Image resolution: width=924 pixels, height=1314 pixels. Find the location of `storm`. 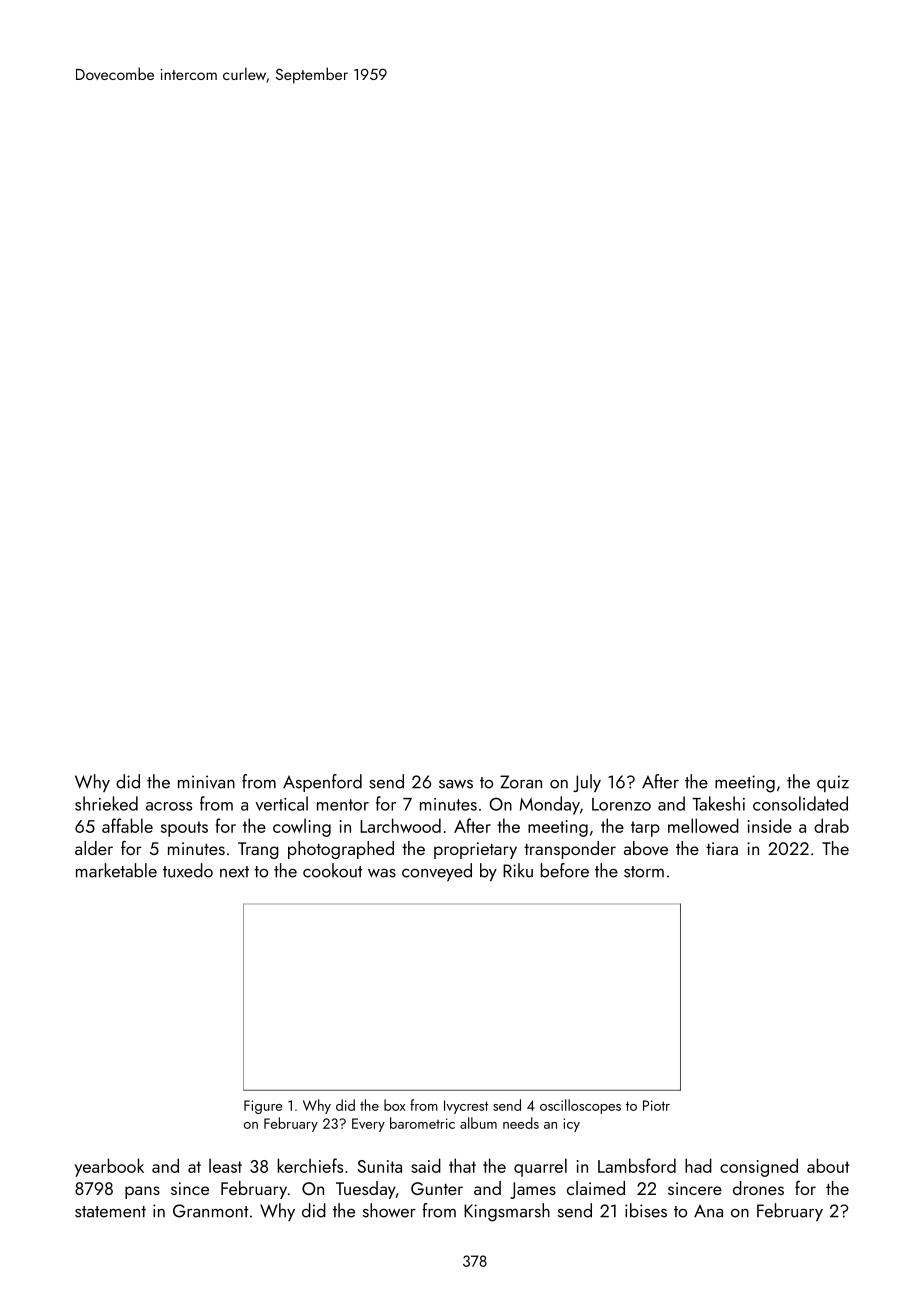

storm is located at coordinates (644, 872).
